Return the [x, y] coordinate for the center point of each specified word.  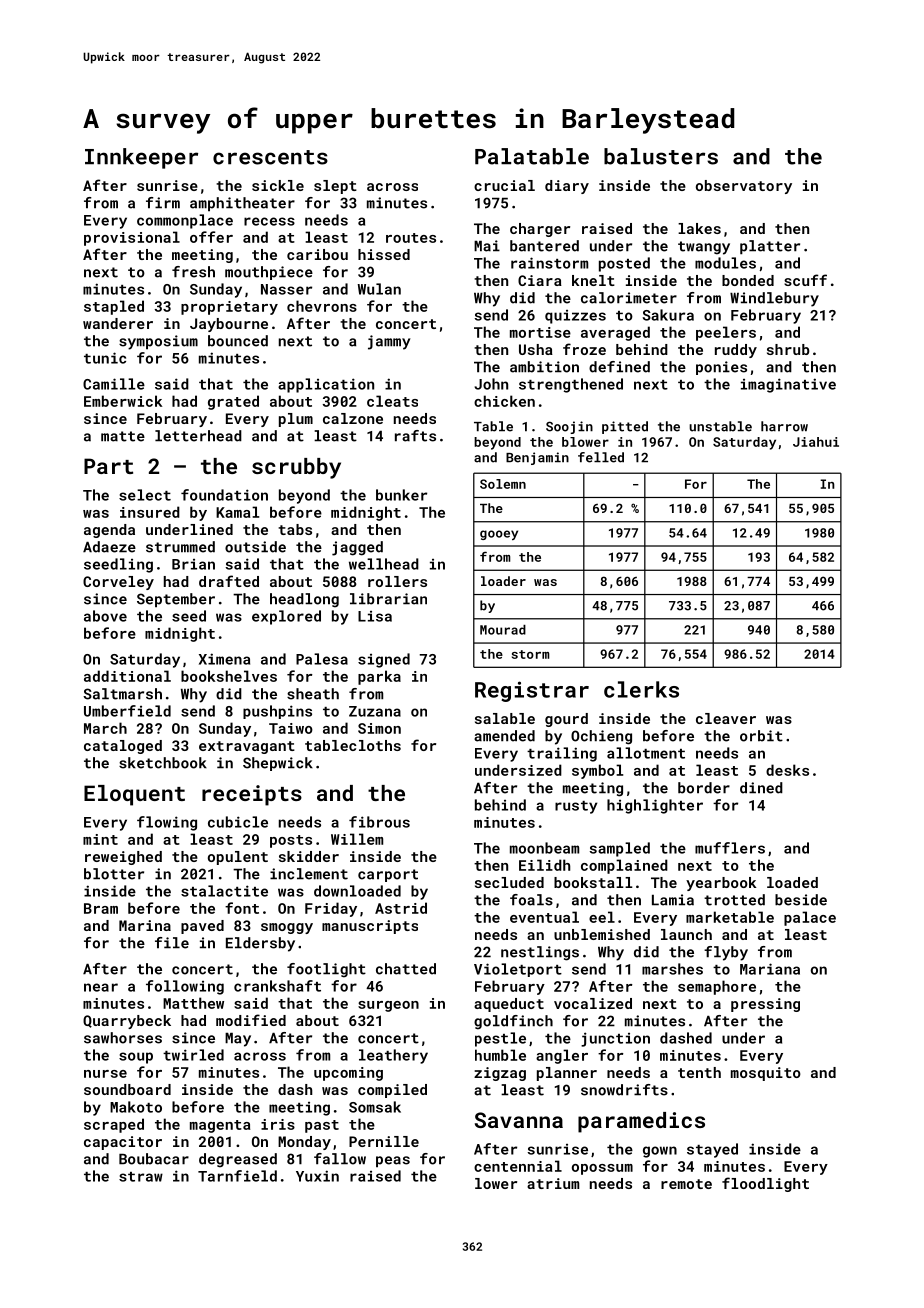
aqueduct [509, 1005]
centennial [518, 1166]
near [101, 987]
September [176, 600]
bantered [544, 246]
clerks [641, 689]
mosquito [766, 1074]
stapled [114, 307]
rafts [415, 436]
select [145, 495]
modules [725, 263]
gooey [499, 535]
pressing [765, 1005]
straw [141, 1177]
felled [601, 457]
